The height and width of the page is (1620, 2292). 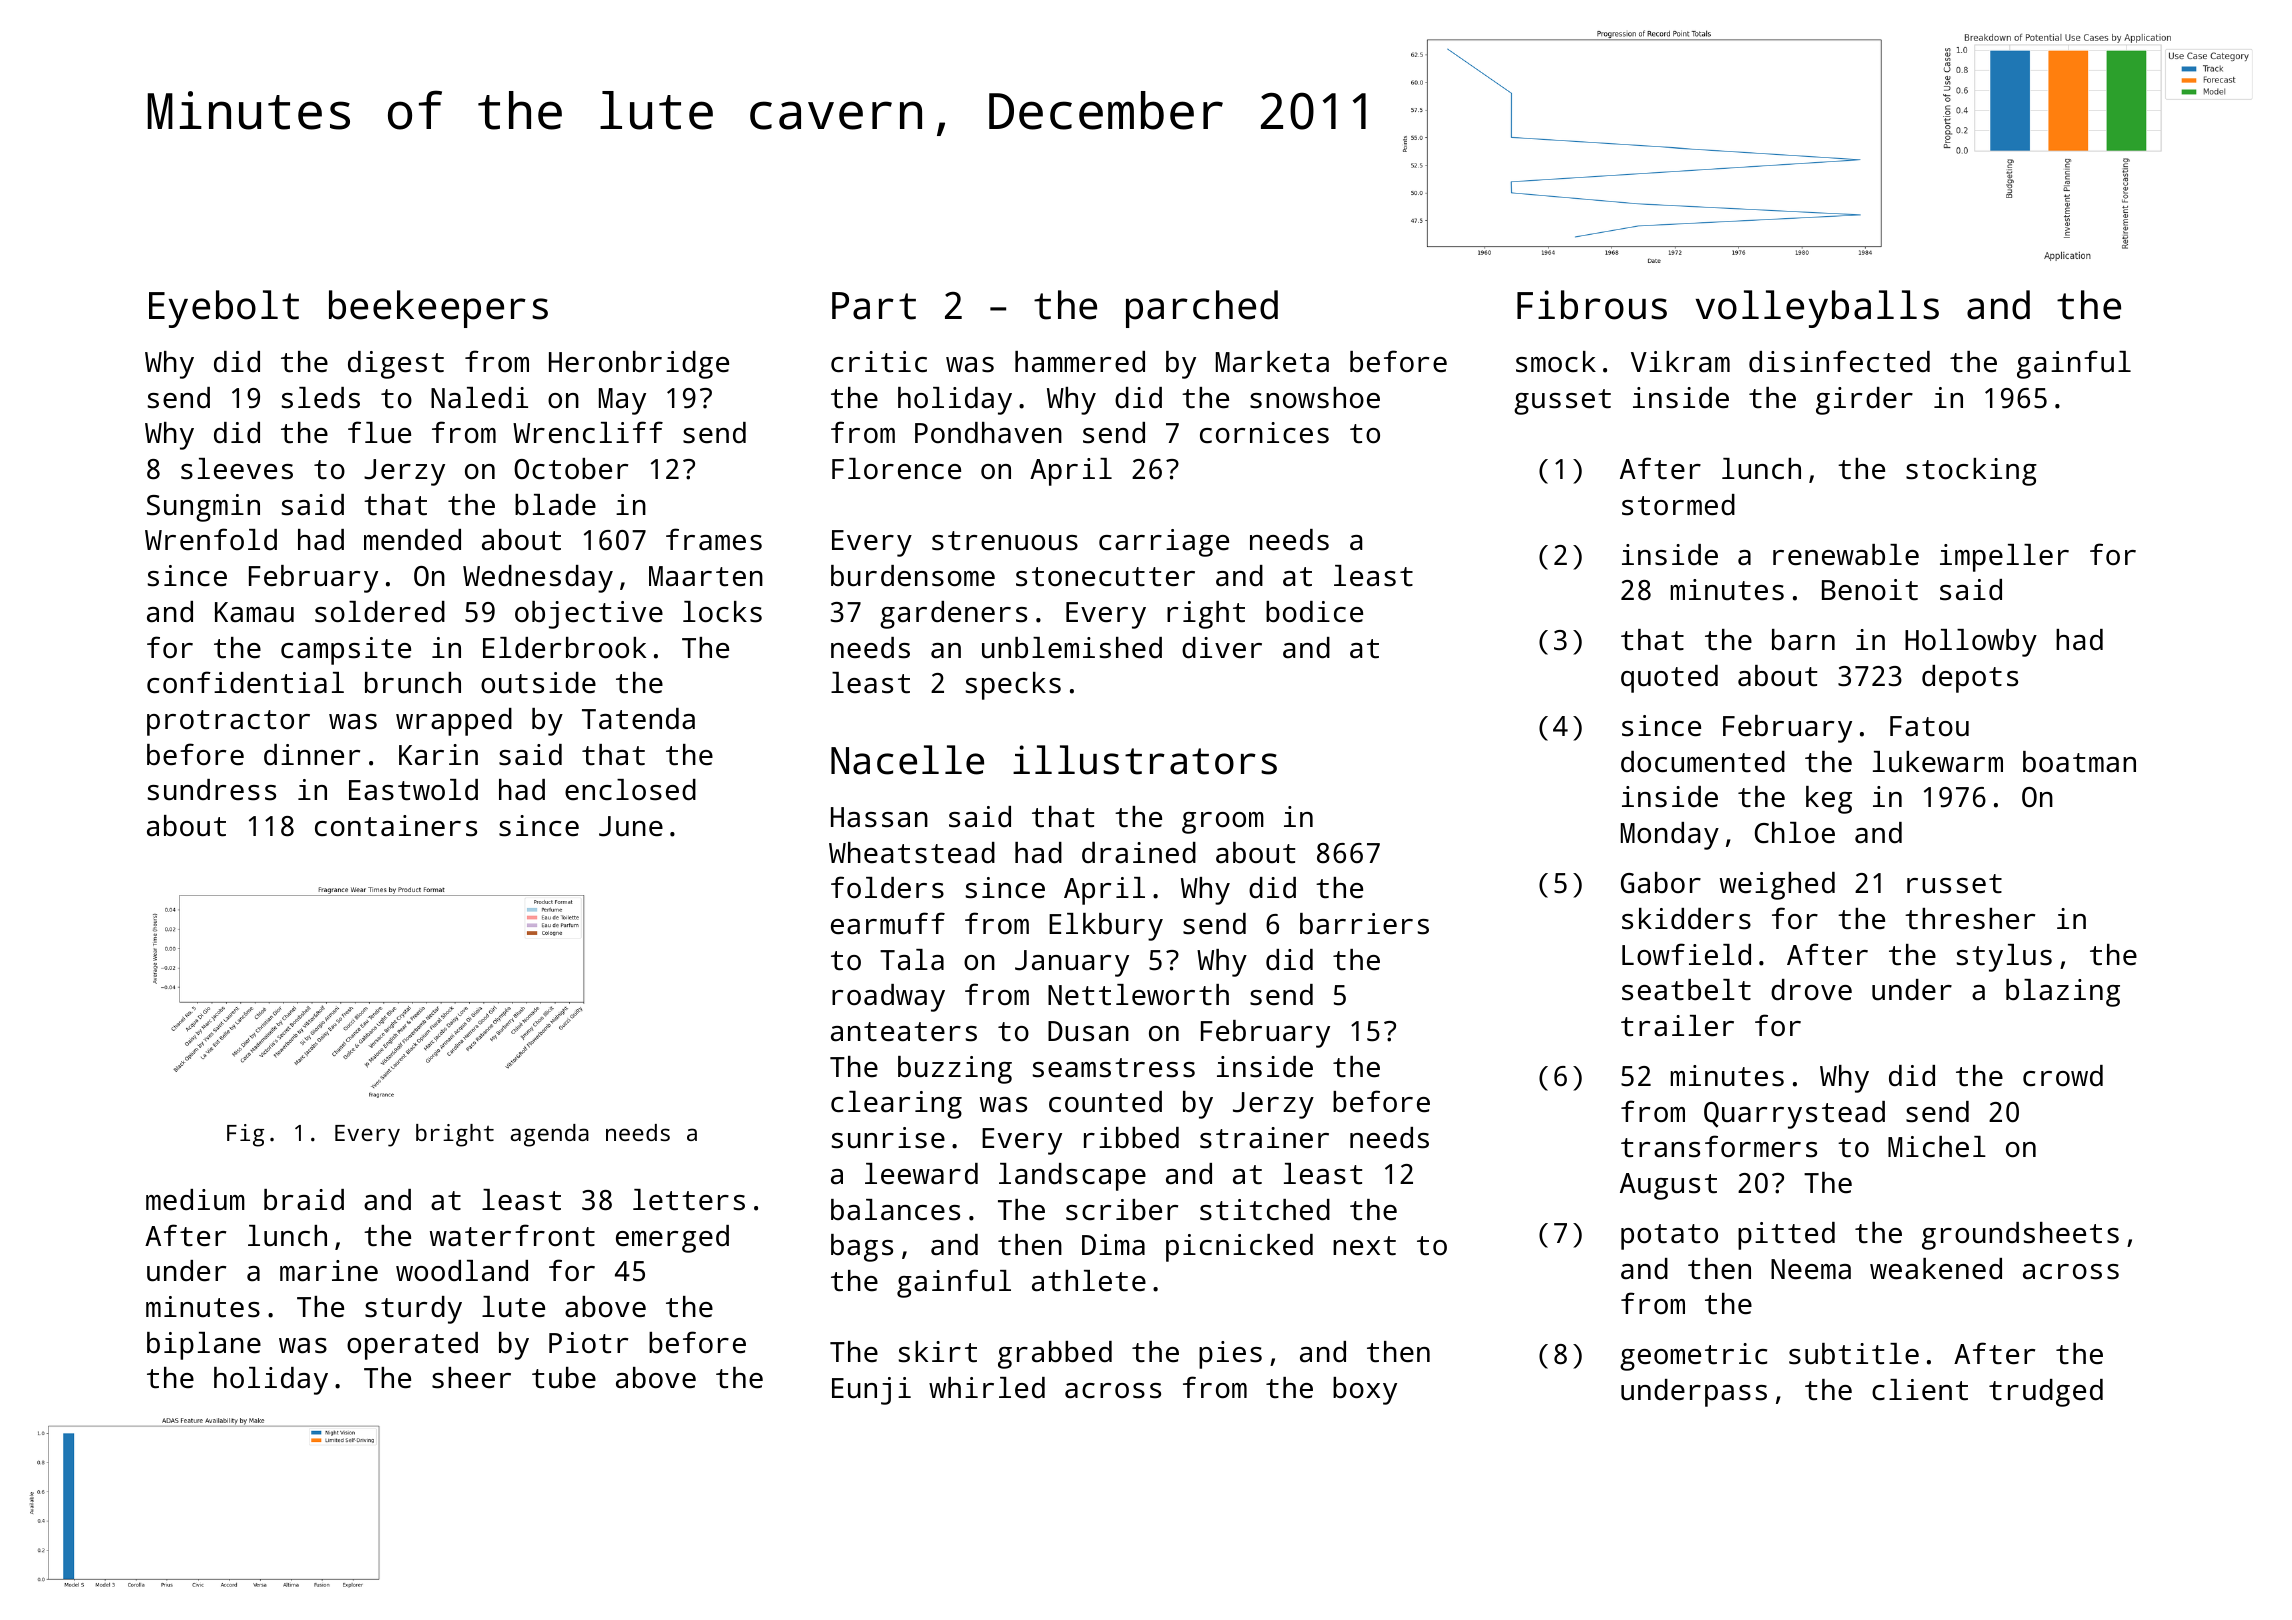 What do you see at coordinates (1013, 686) in the page?
I see `specks` at bounding box center [1013, 686].
